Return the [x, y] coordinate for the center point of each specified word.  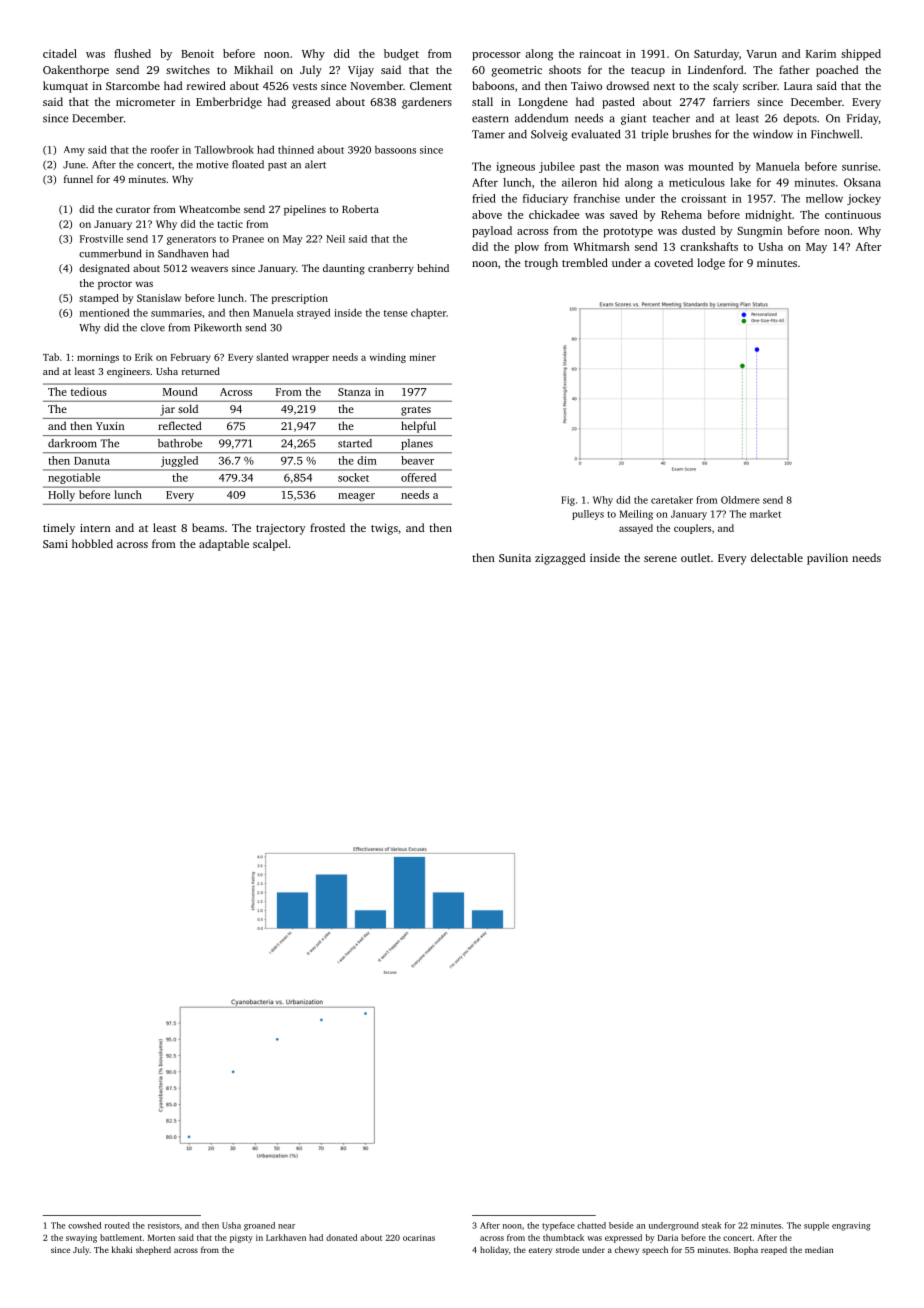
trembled [585, 262]
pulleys [588, 515]
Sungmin [759, 232]
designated [104, 269]
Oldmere [740, 500]
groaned [259, 1226]
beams [208, 527]
